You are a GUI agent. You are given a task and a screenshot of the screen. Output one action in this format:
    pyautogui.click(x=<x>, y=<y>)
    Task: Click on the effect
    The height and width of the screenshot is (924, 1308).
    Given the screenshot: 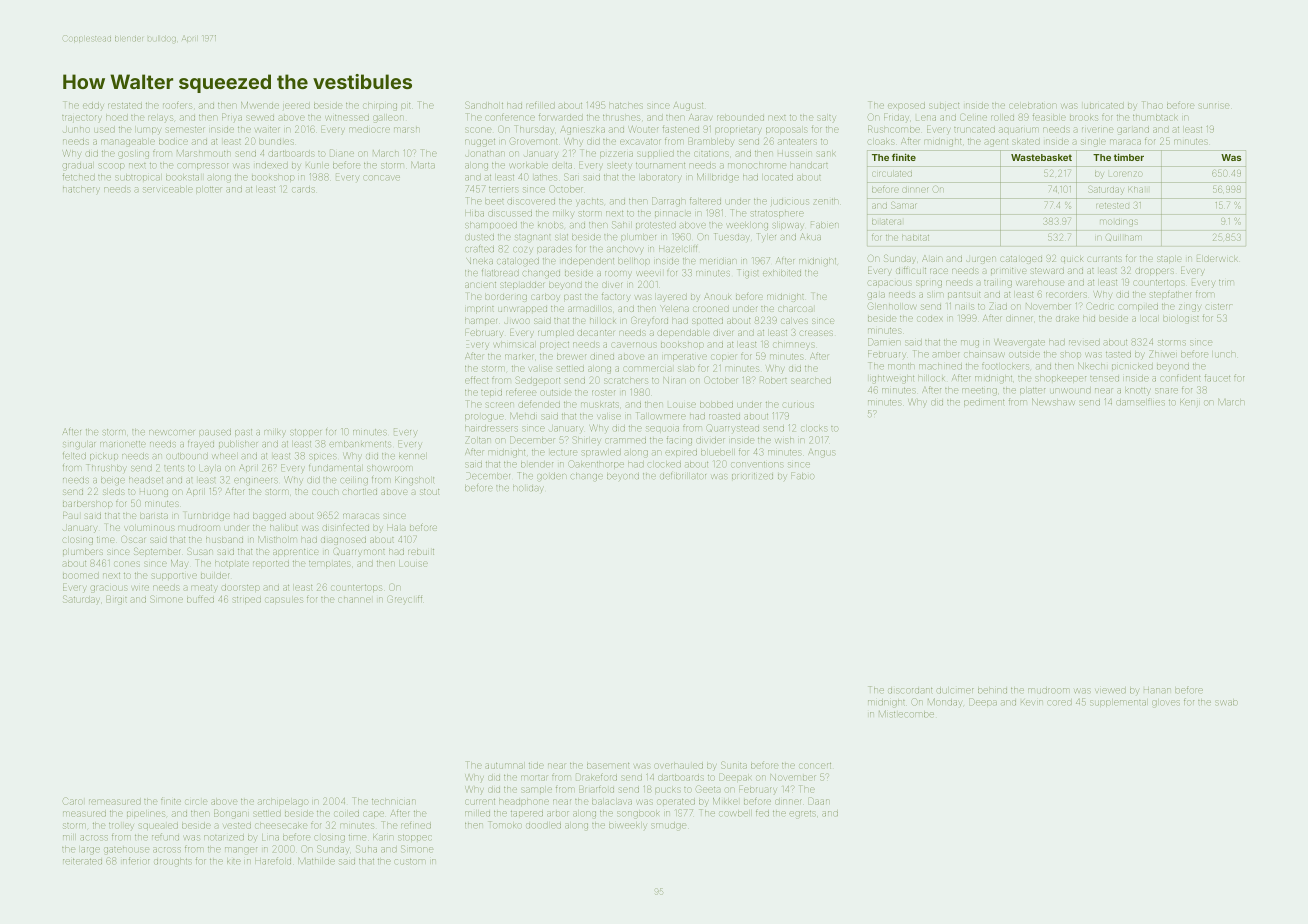 What is the action you would take?
    pyautogui.click(x=476, y=381)
